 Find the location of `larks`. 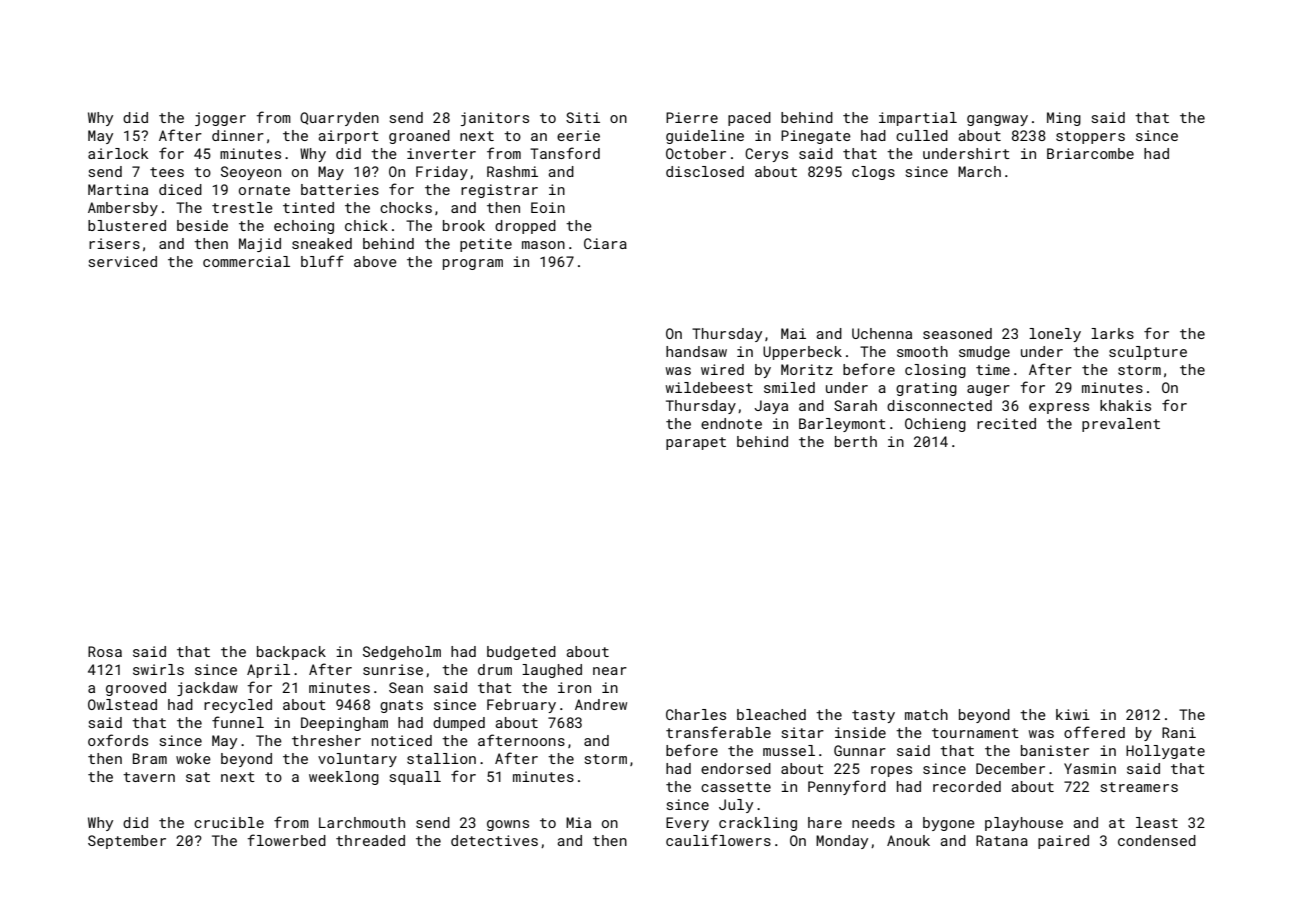

larks is located at coordinates (1112, 333).
